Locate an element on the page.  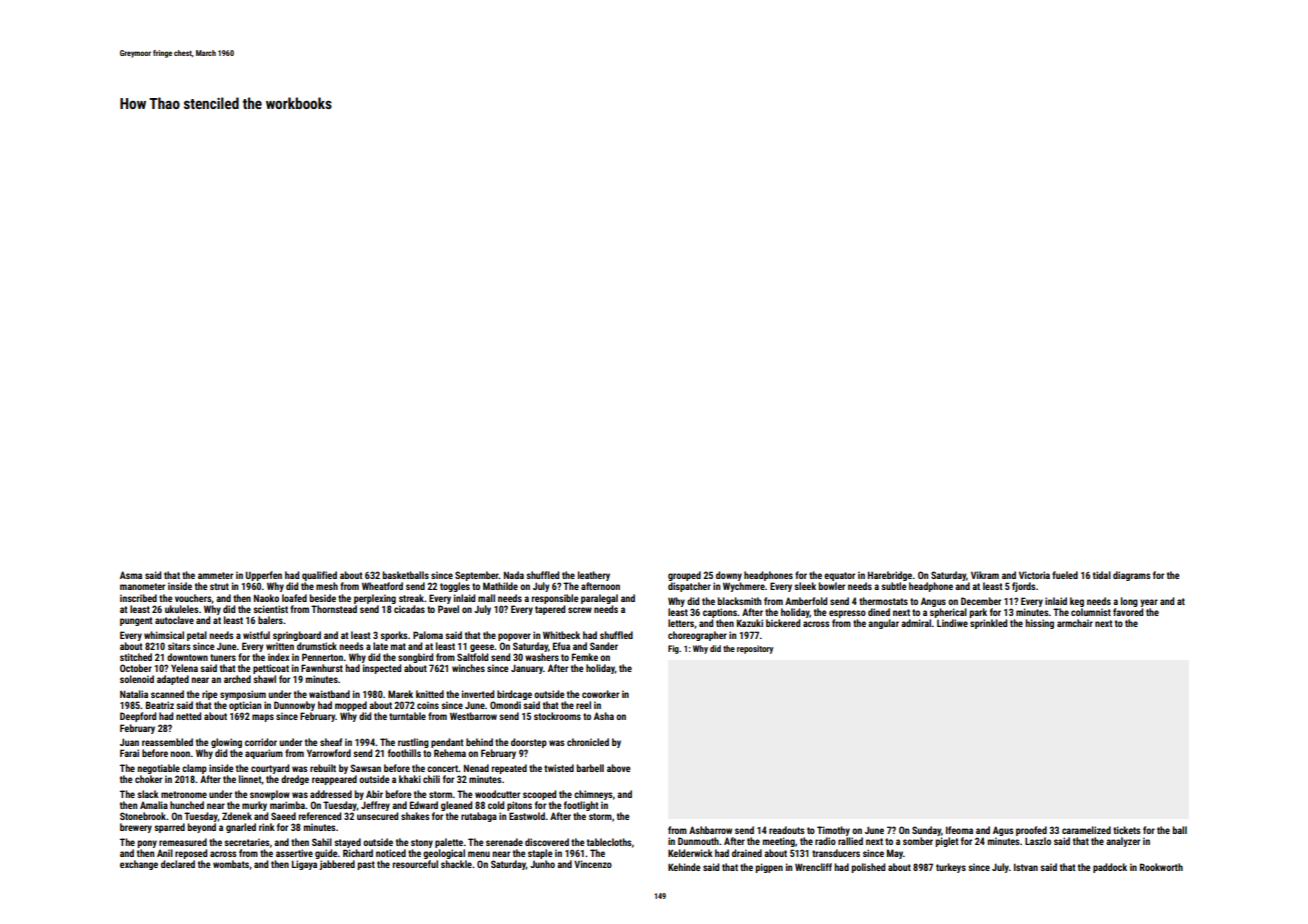
sheaf is located at coordinates (331, 742).
